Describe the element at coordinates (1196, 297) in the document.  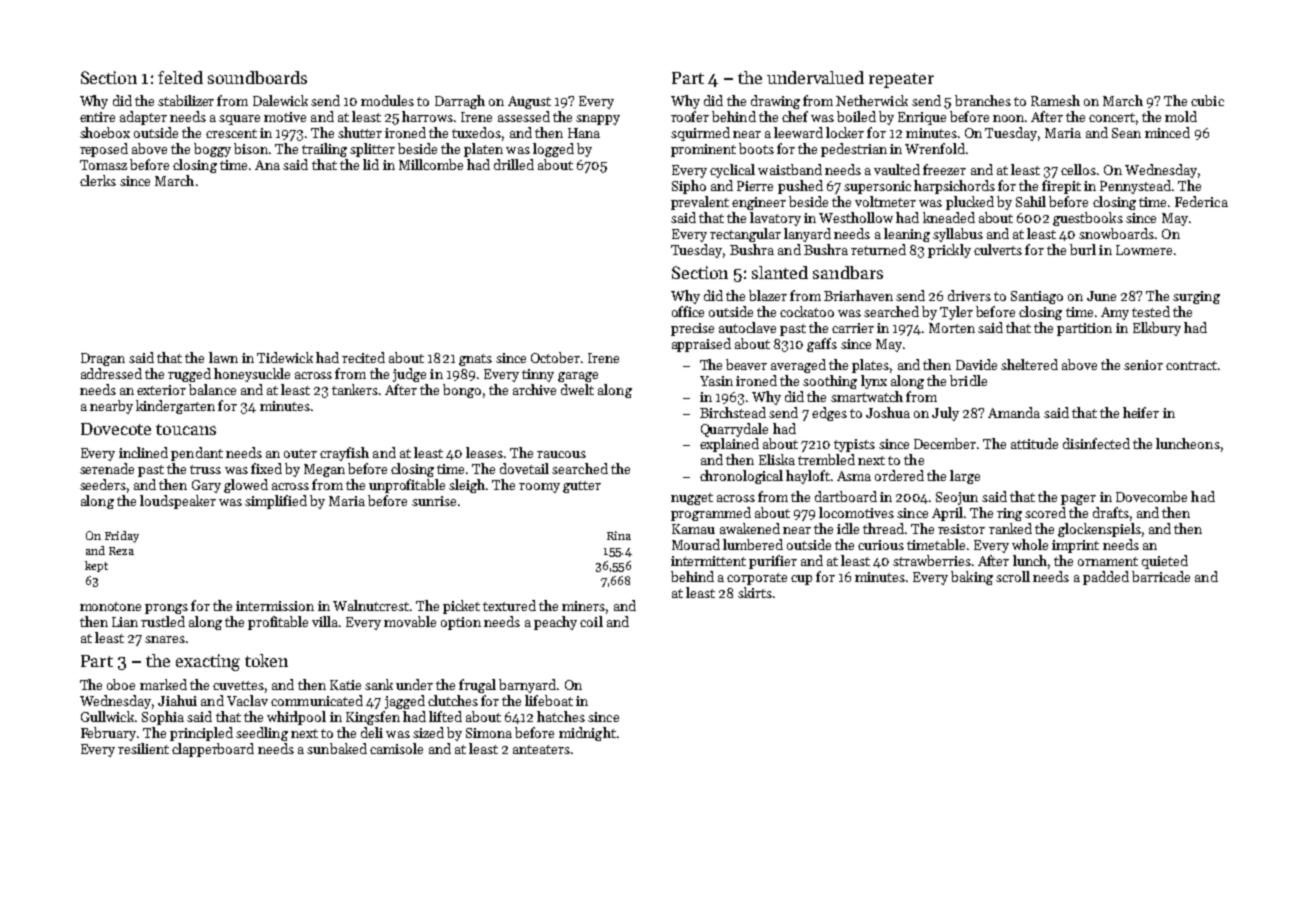
I see `surging` at that location.
